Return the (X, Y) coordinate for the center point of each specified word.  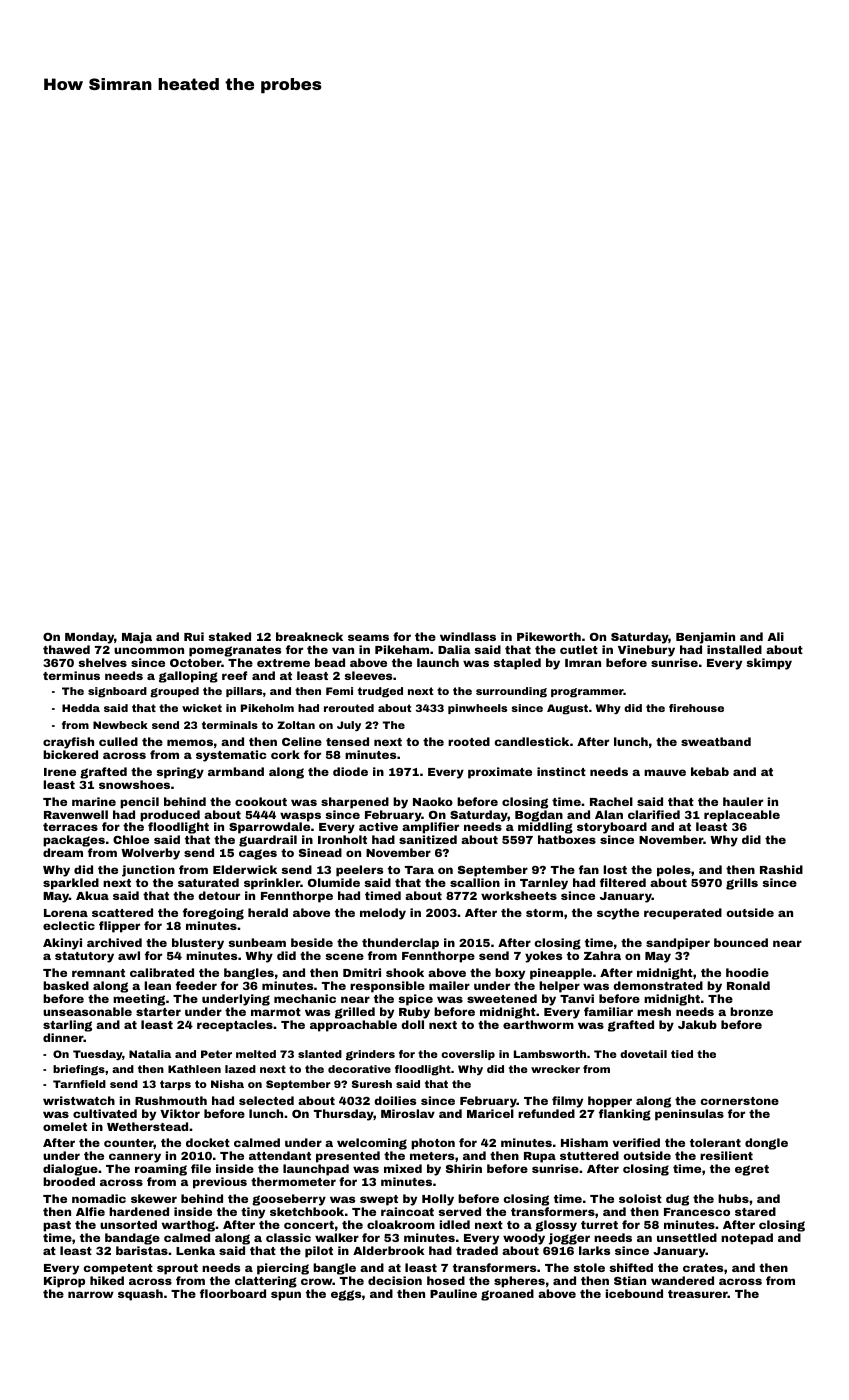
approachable (353, 1026)
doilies (395, 1100)
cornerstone (740, 1101)
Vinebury (646, 651)
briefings (79, 1070)
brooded (69, 1181)
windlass (468, 636)
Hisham (584, 1142)
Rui (194, 636)
